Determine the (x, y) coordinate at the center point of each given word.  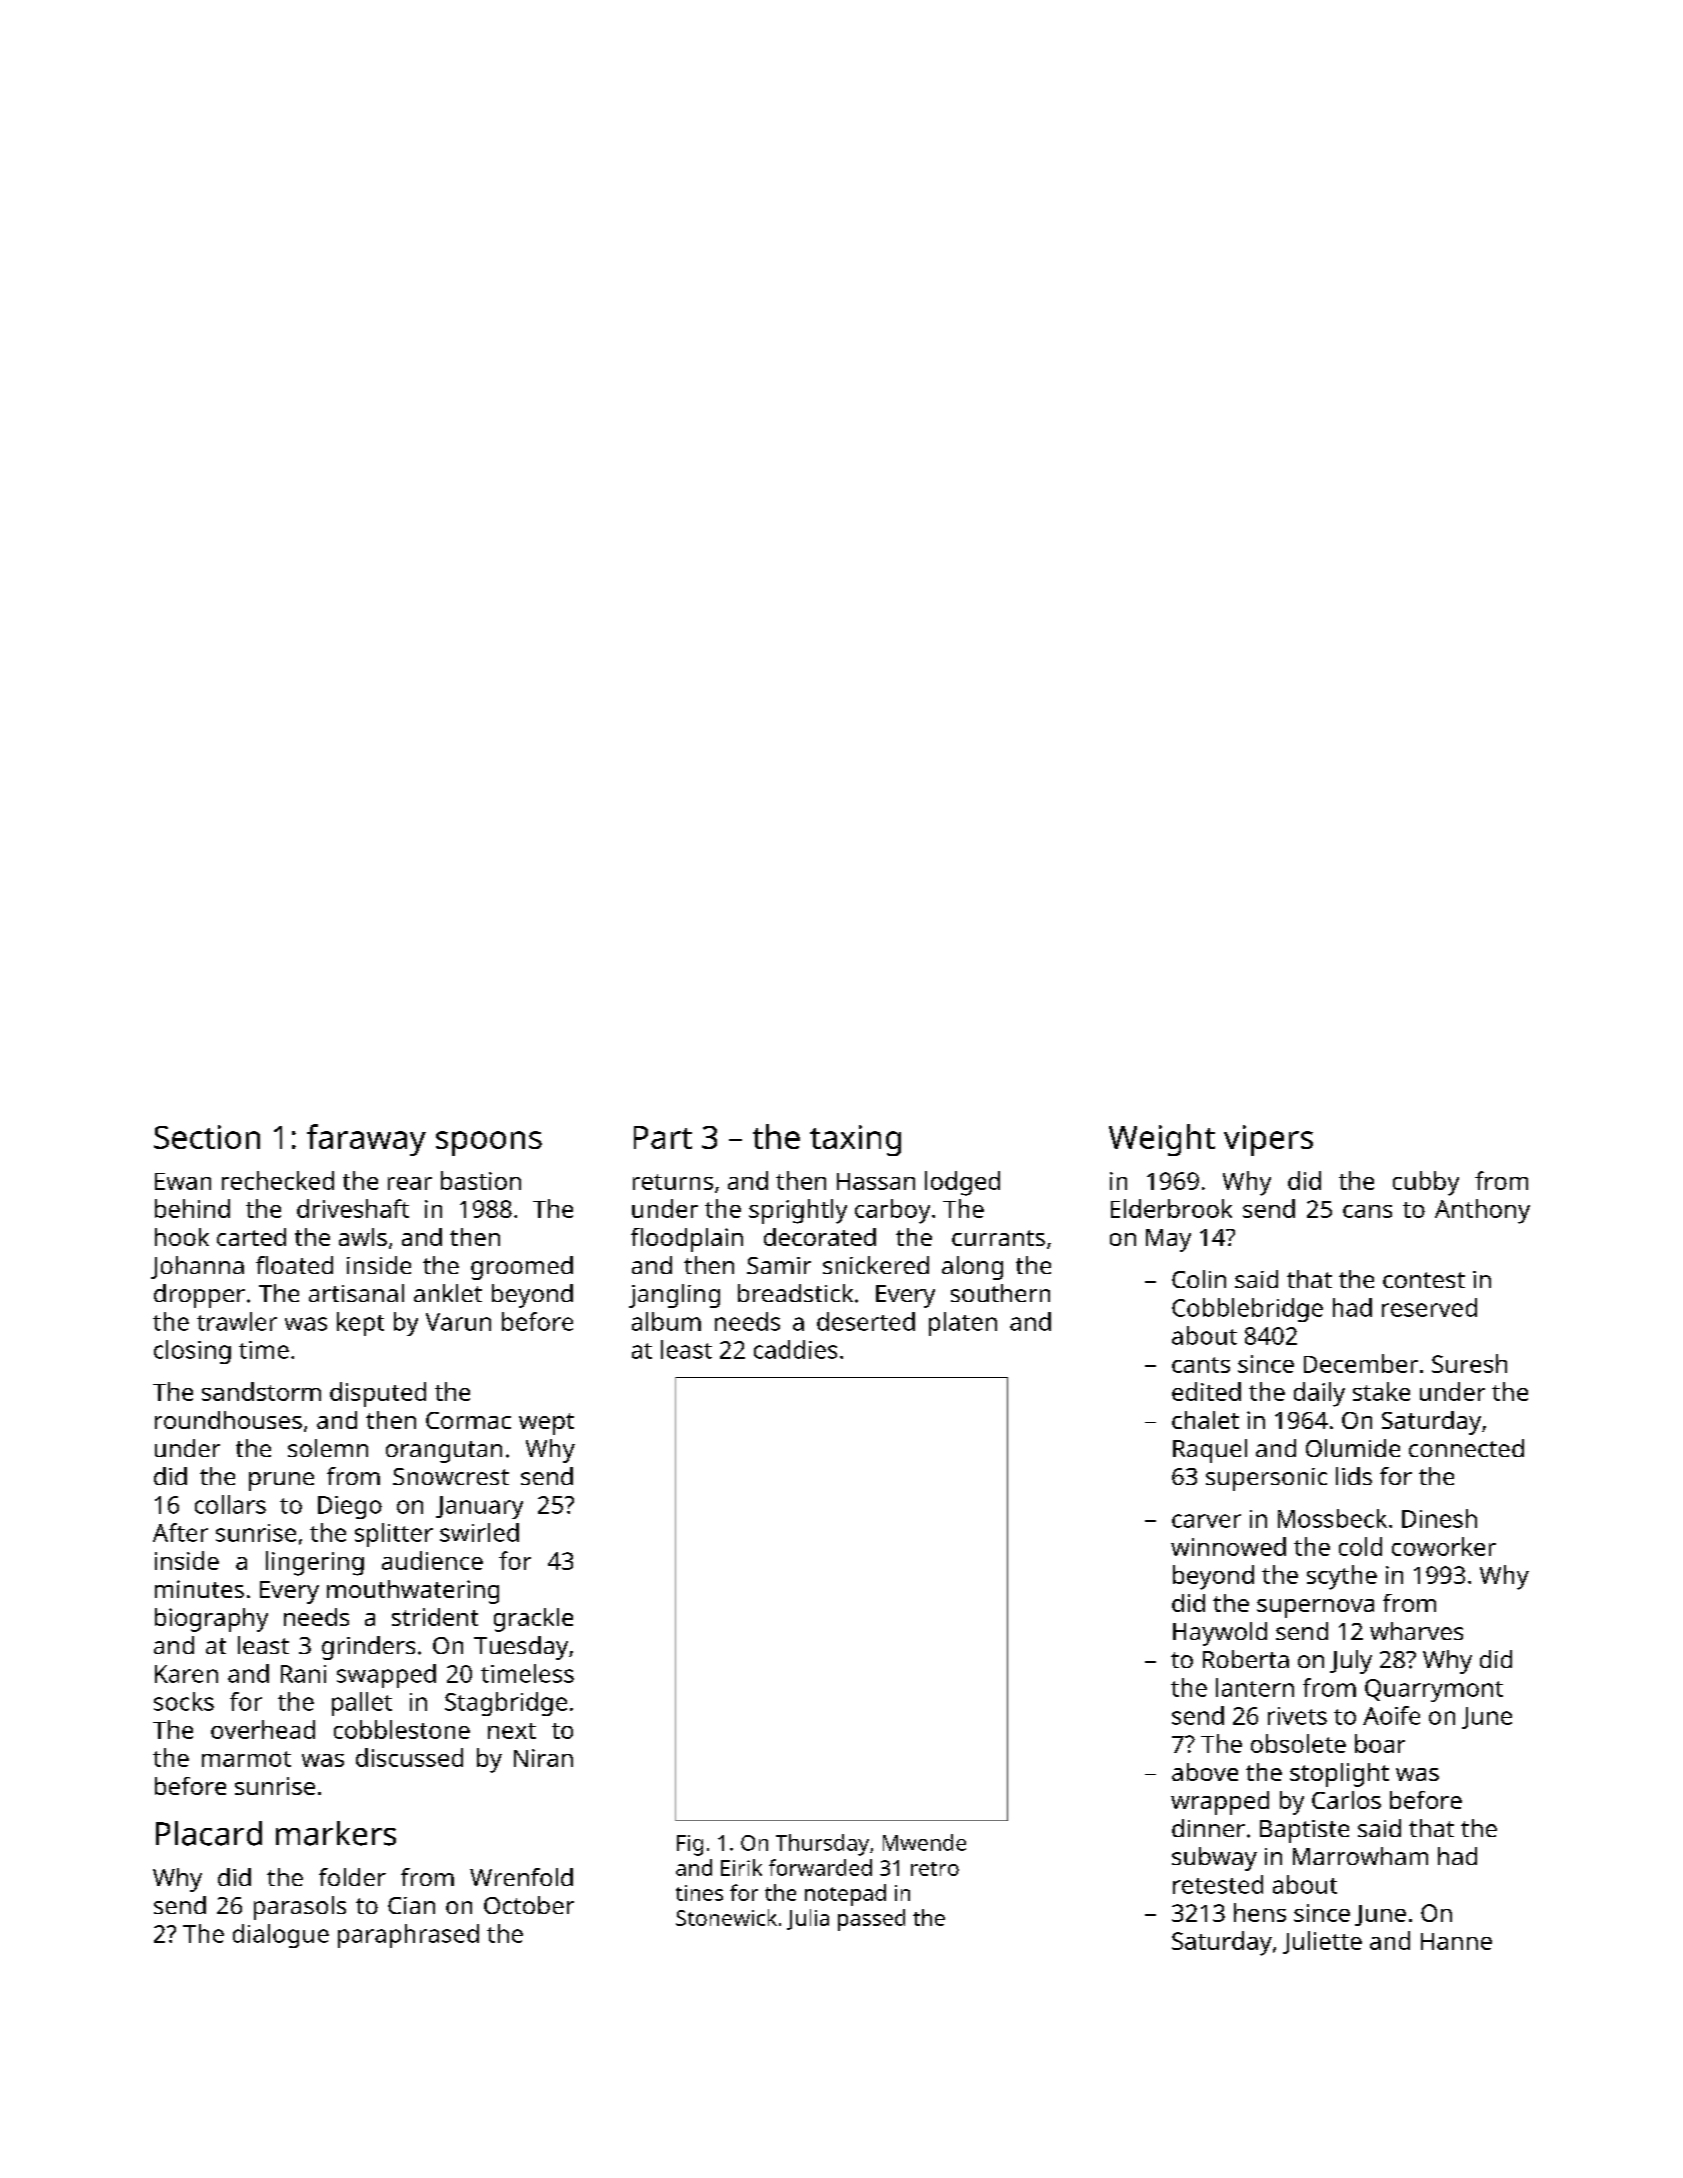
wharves (1416, 1631)
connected (1466, 1448)
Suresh (1469, 1363)
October (529, 1905)
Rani (303, 1674)
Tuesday (521, 1648)
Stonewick (726, 1917)
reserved (1429, 1307)
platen (963, 1324)
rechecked (278, 1180)
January (479, 1507)
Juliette (1322, 1942)
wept (546, 1424)
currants (998, 1238)
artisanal (356, 1293)
